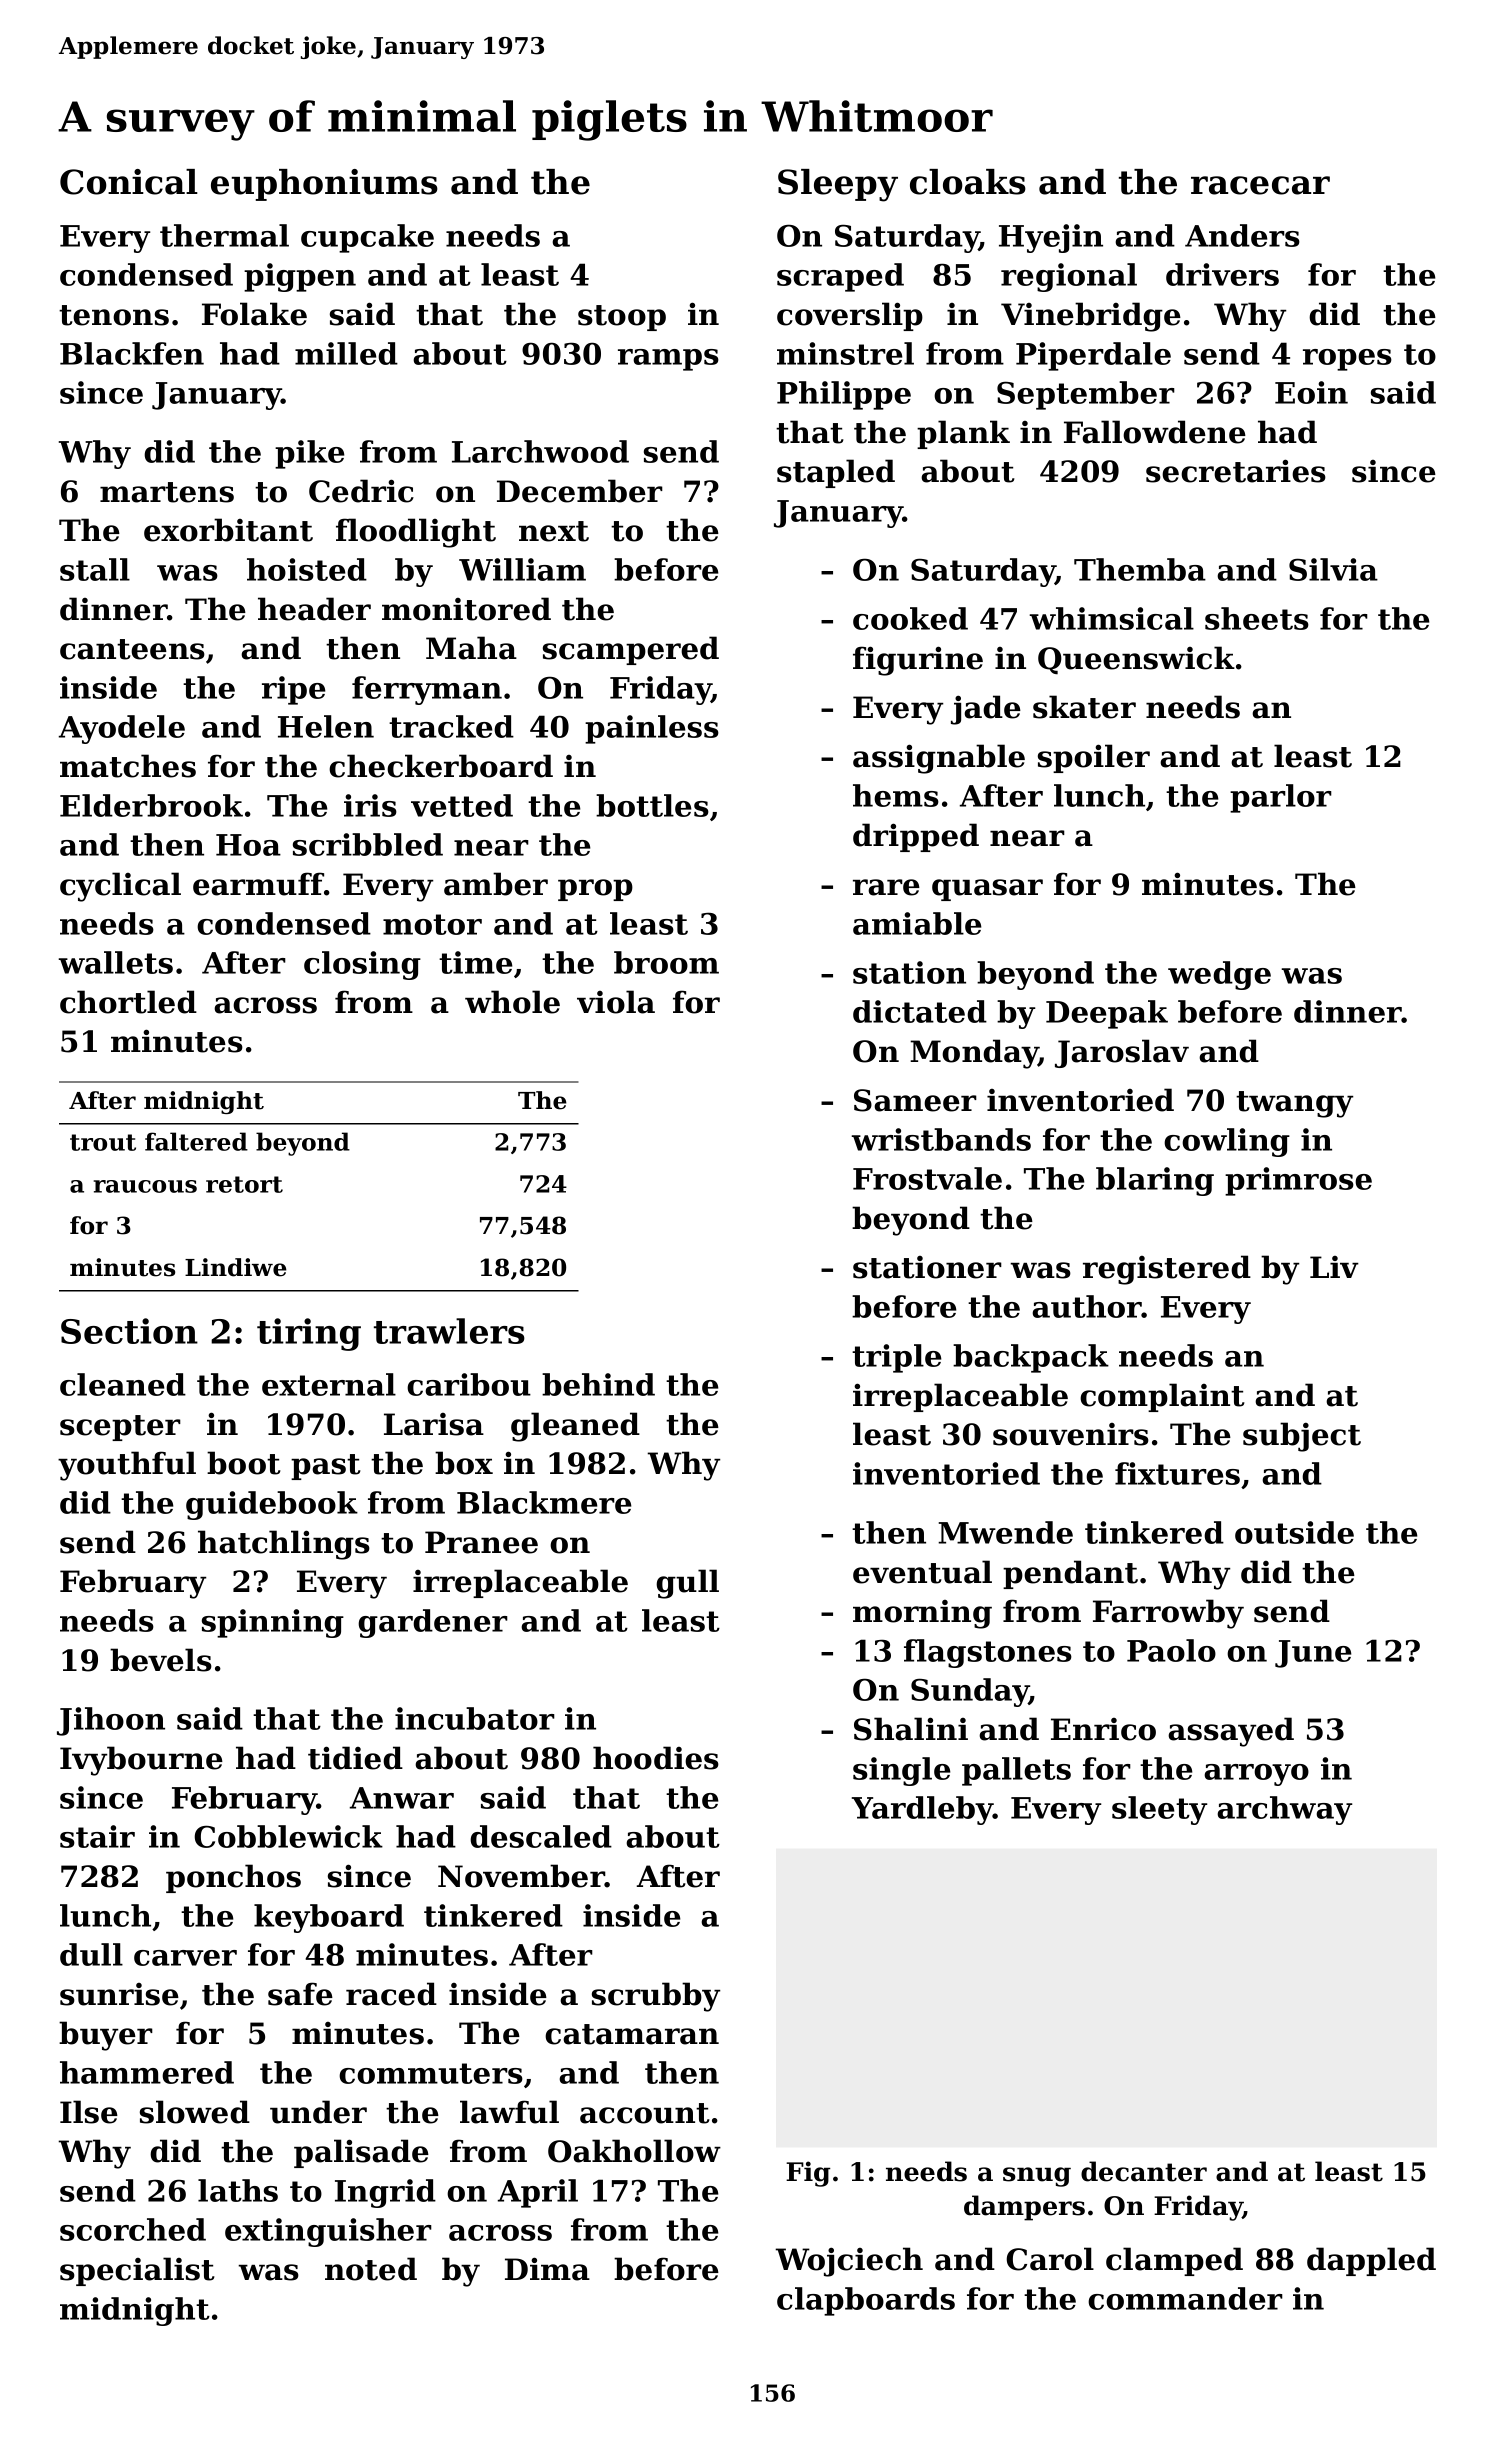  Describe the element at coordinates (362, 965) in the screenshot. I see `closing` at that location.
